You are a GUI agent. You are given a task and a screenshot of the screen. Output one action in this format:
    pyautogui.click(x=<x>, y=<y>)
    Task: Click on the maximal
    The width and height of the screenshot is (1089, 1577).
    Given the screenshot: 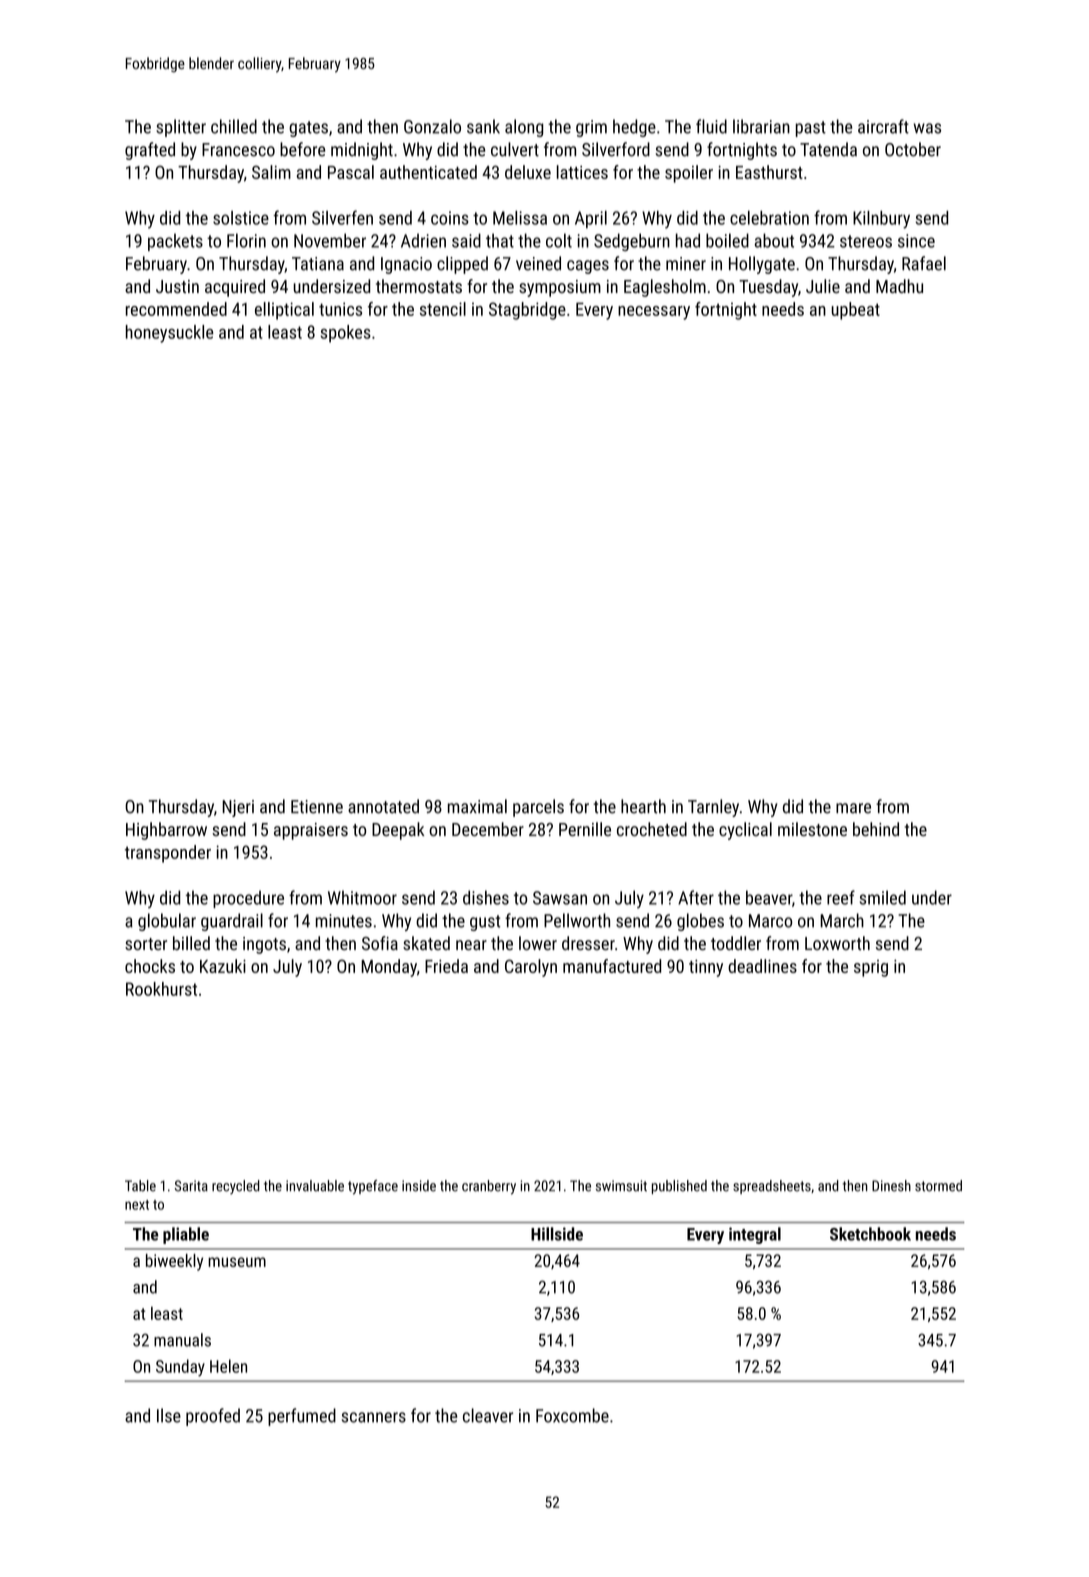 What is the action you would take?
    pyautogui.click(x=477, y=806)
